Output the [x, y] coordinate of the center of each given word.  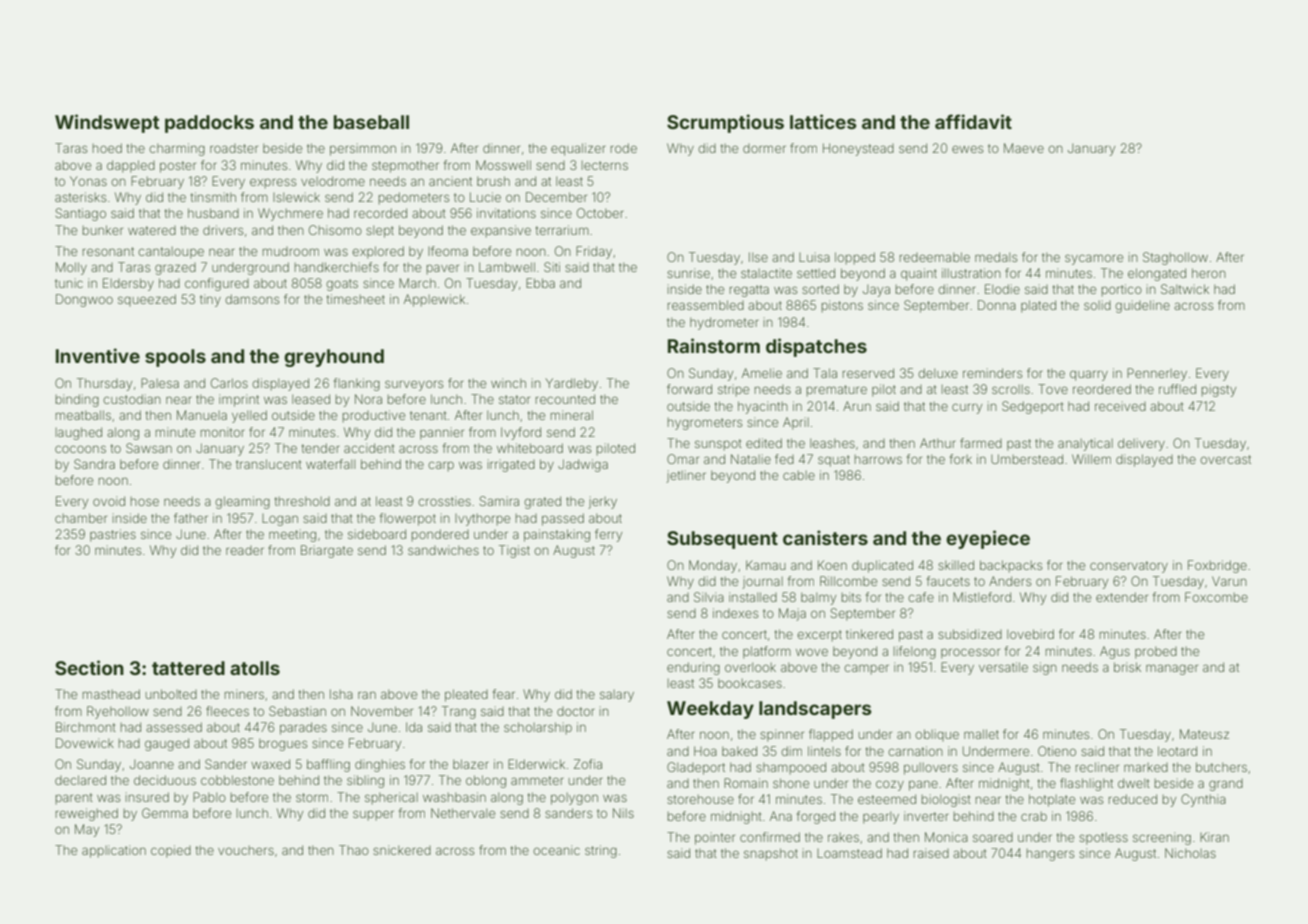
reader [245, 550]
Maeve [1024, 148]
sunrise [688, 273]
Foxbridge [1217, 566]
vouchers [246, 850]
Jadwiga [583, 465]
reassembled [706, 305]
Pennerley [1157, 374]
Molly [71, 268]
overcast [1225, 459]
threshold [302, 501]
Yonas [88, 181]
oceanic [556, 850]
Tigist [514, 551]
